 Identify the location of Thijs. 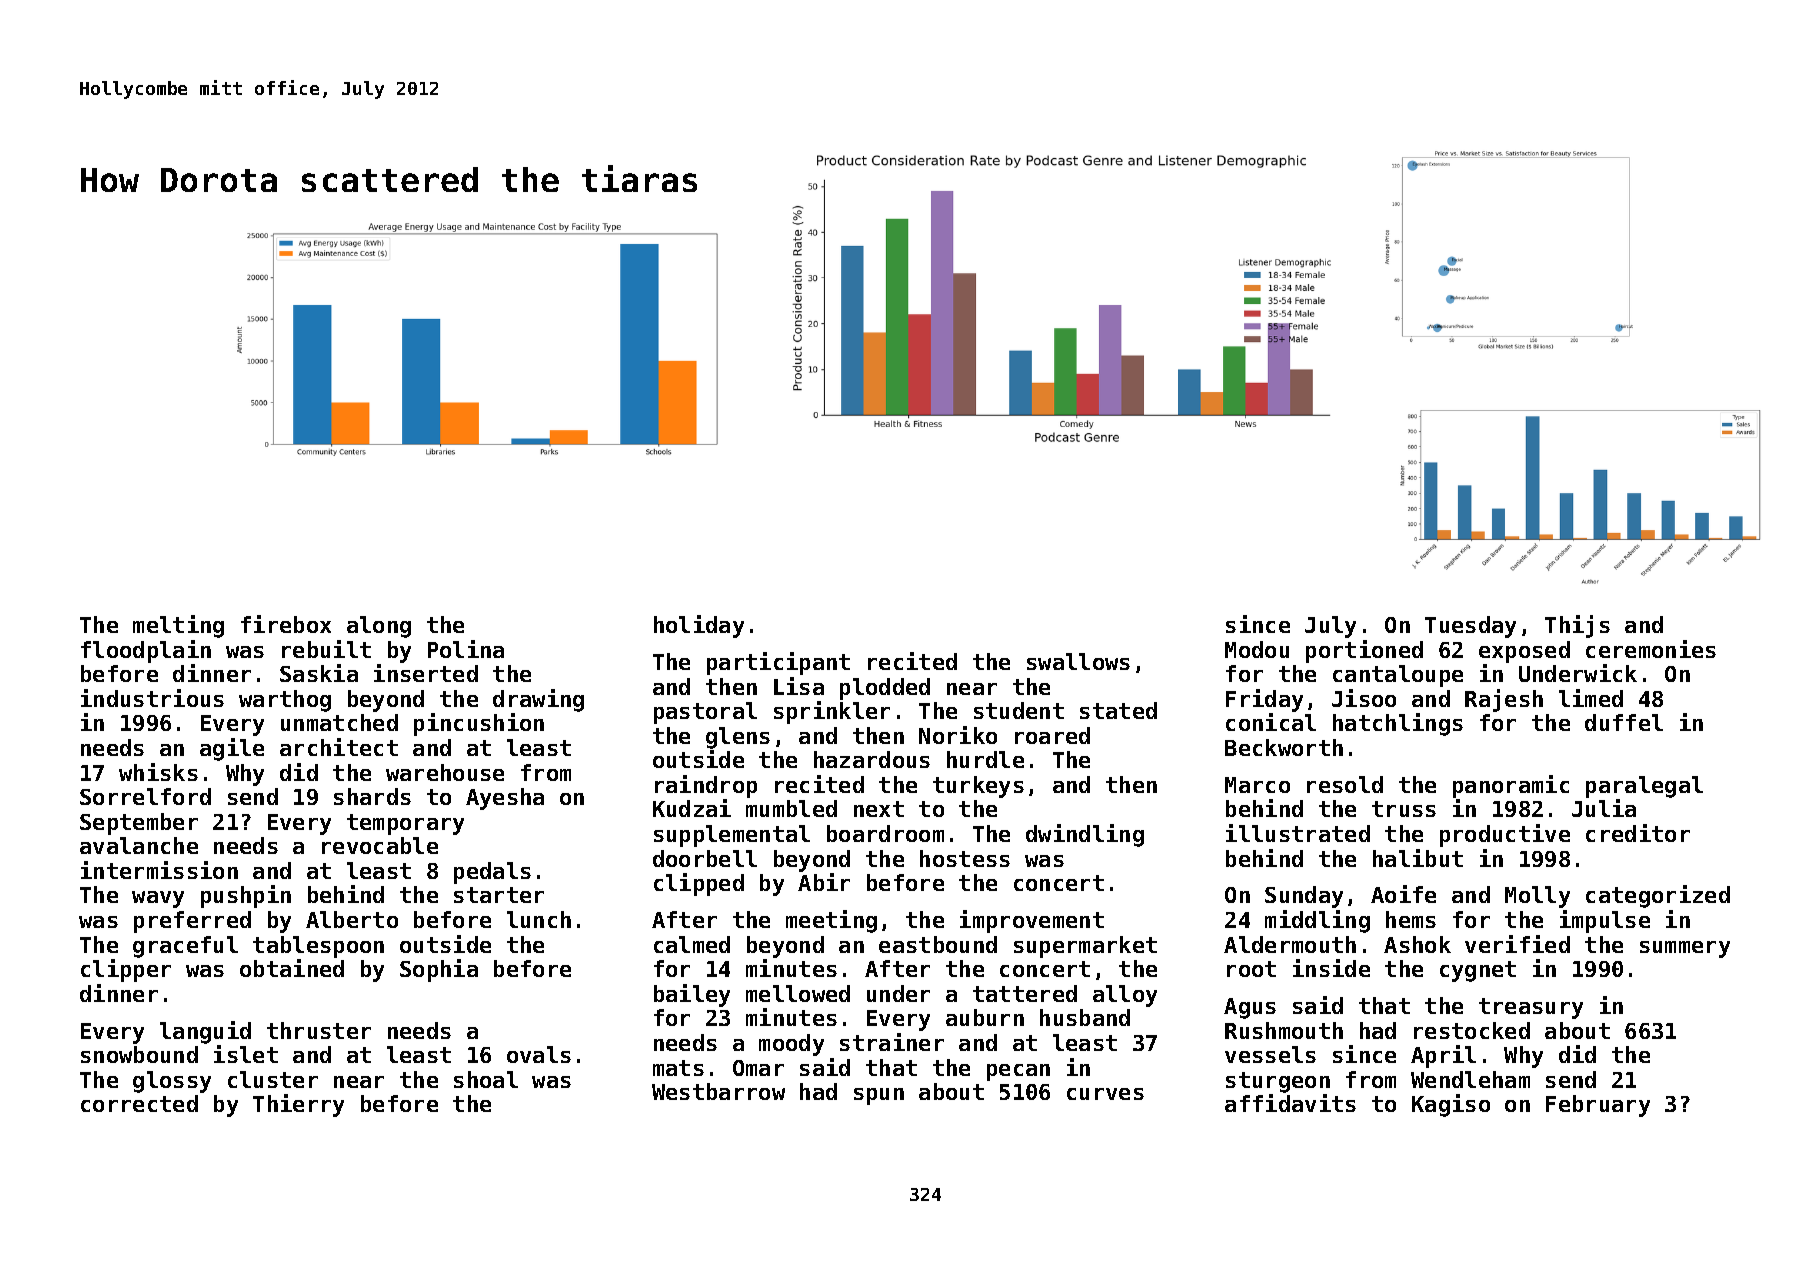
(1577, 626).
